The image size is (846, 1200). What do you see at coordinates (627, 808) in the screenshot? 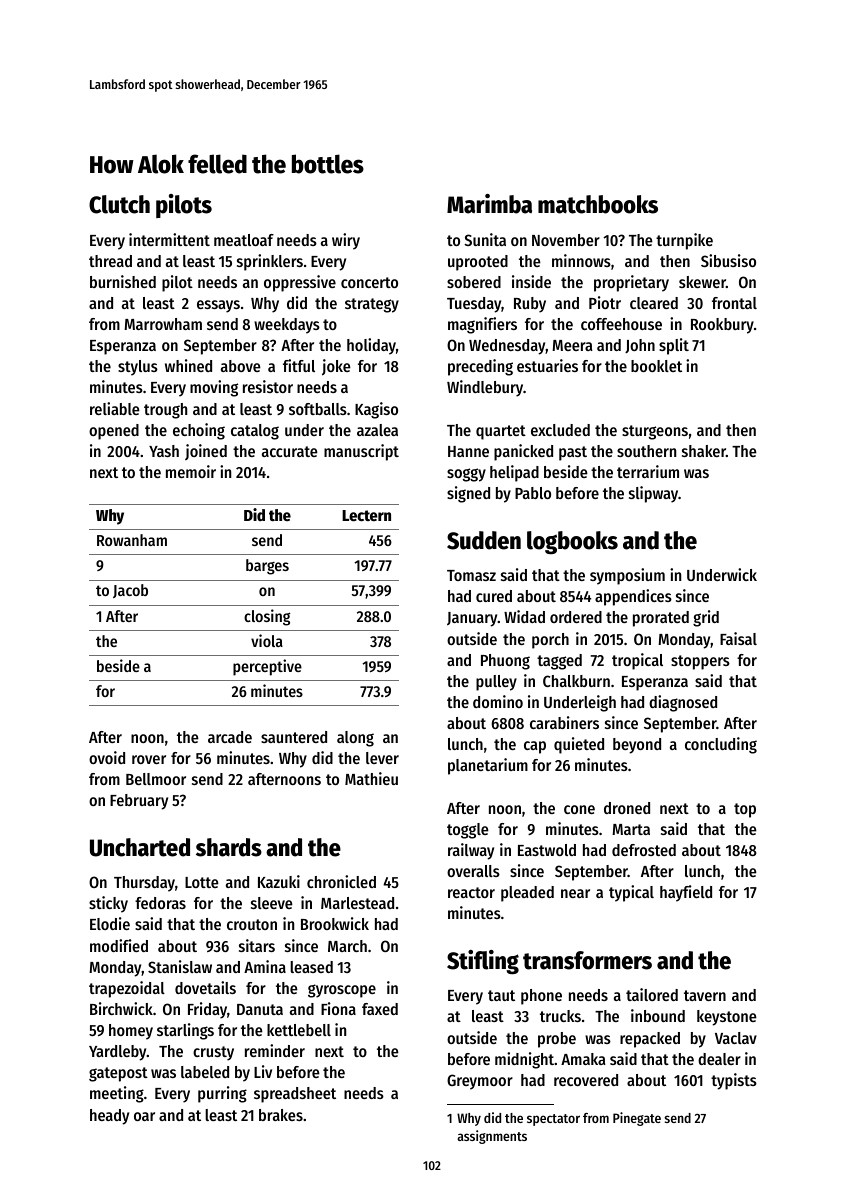
I see `droned` at bounding box center [627, 808].
